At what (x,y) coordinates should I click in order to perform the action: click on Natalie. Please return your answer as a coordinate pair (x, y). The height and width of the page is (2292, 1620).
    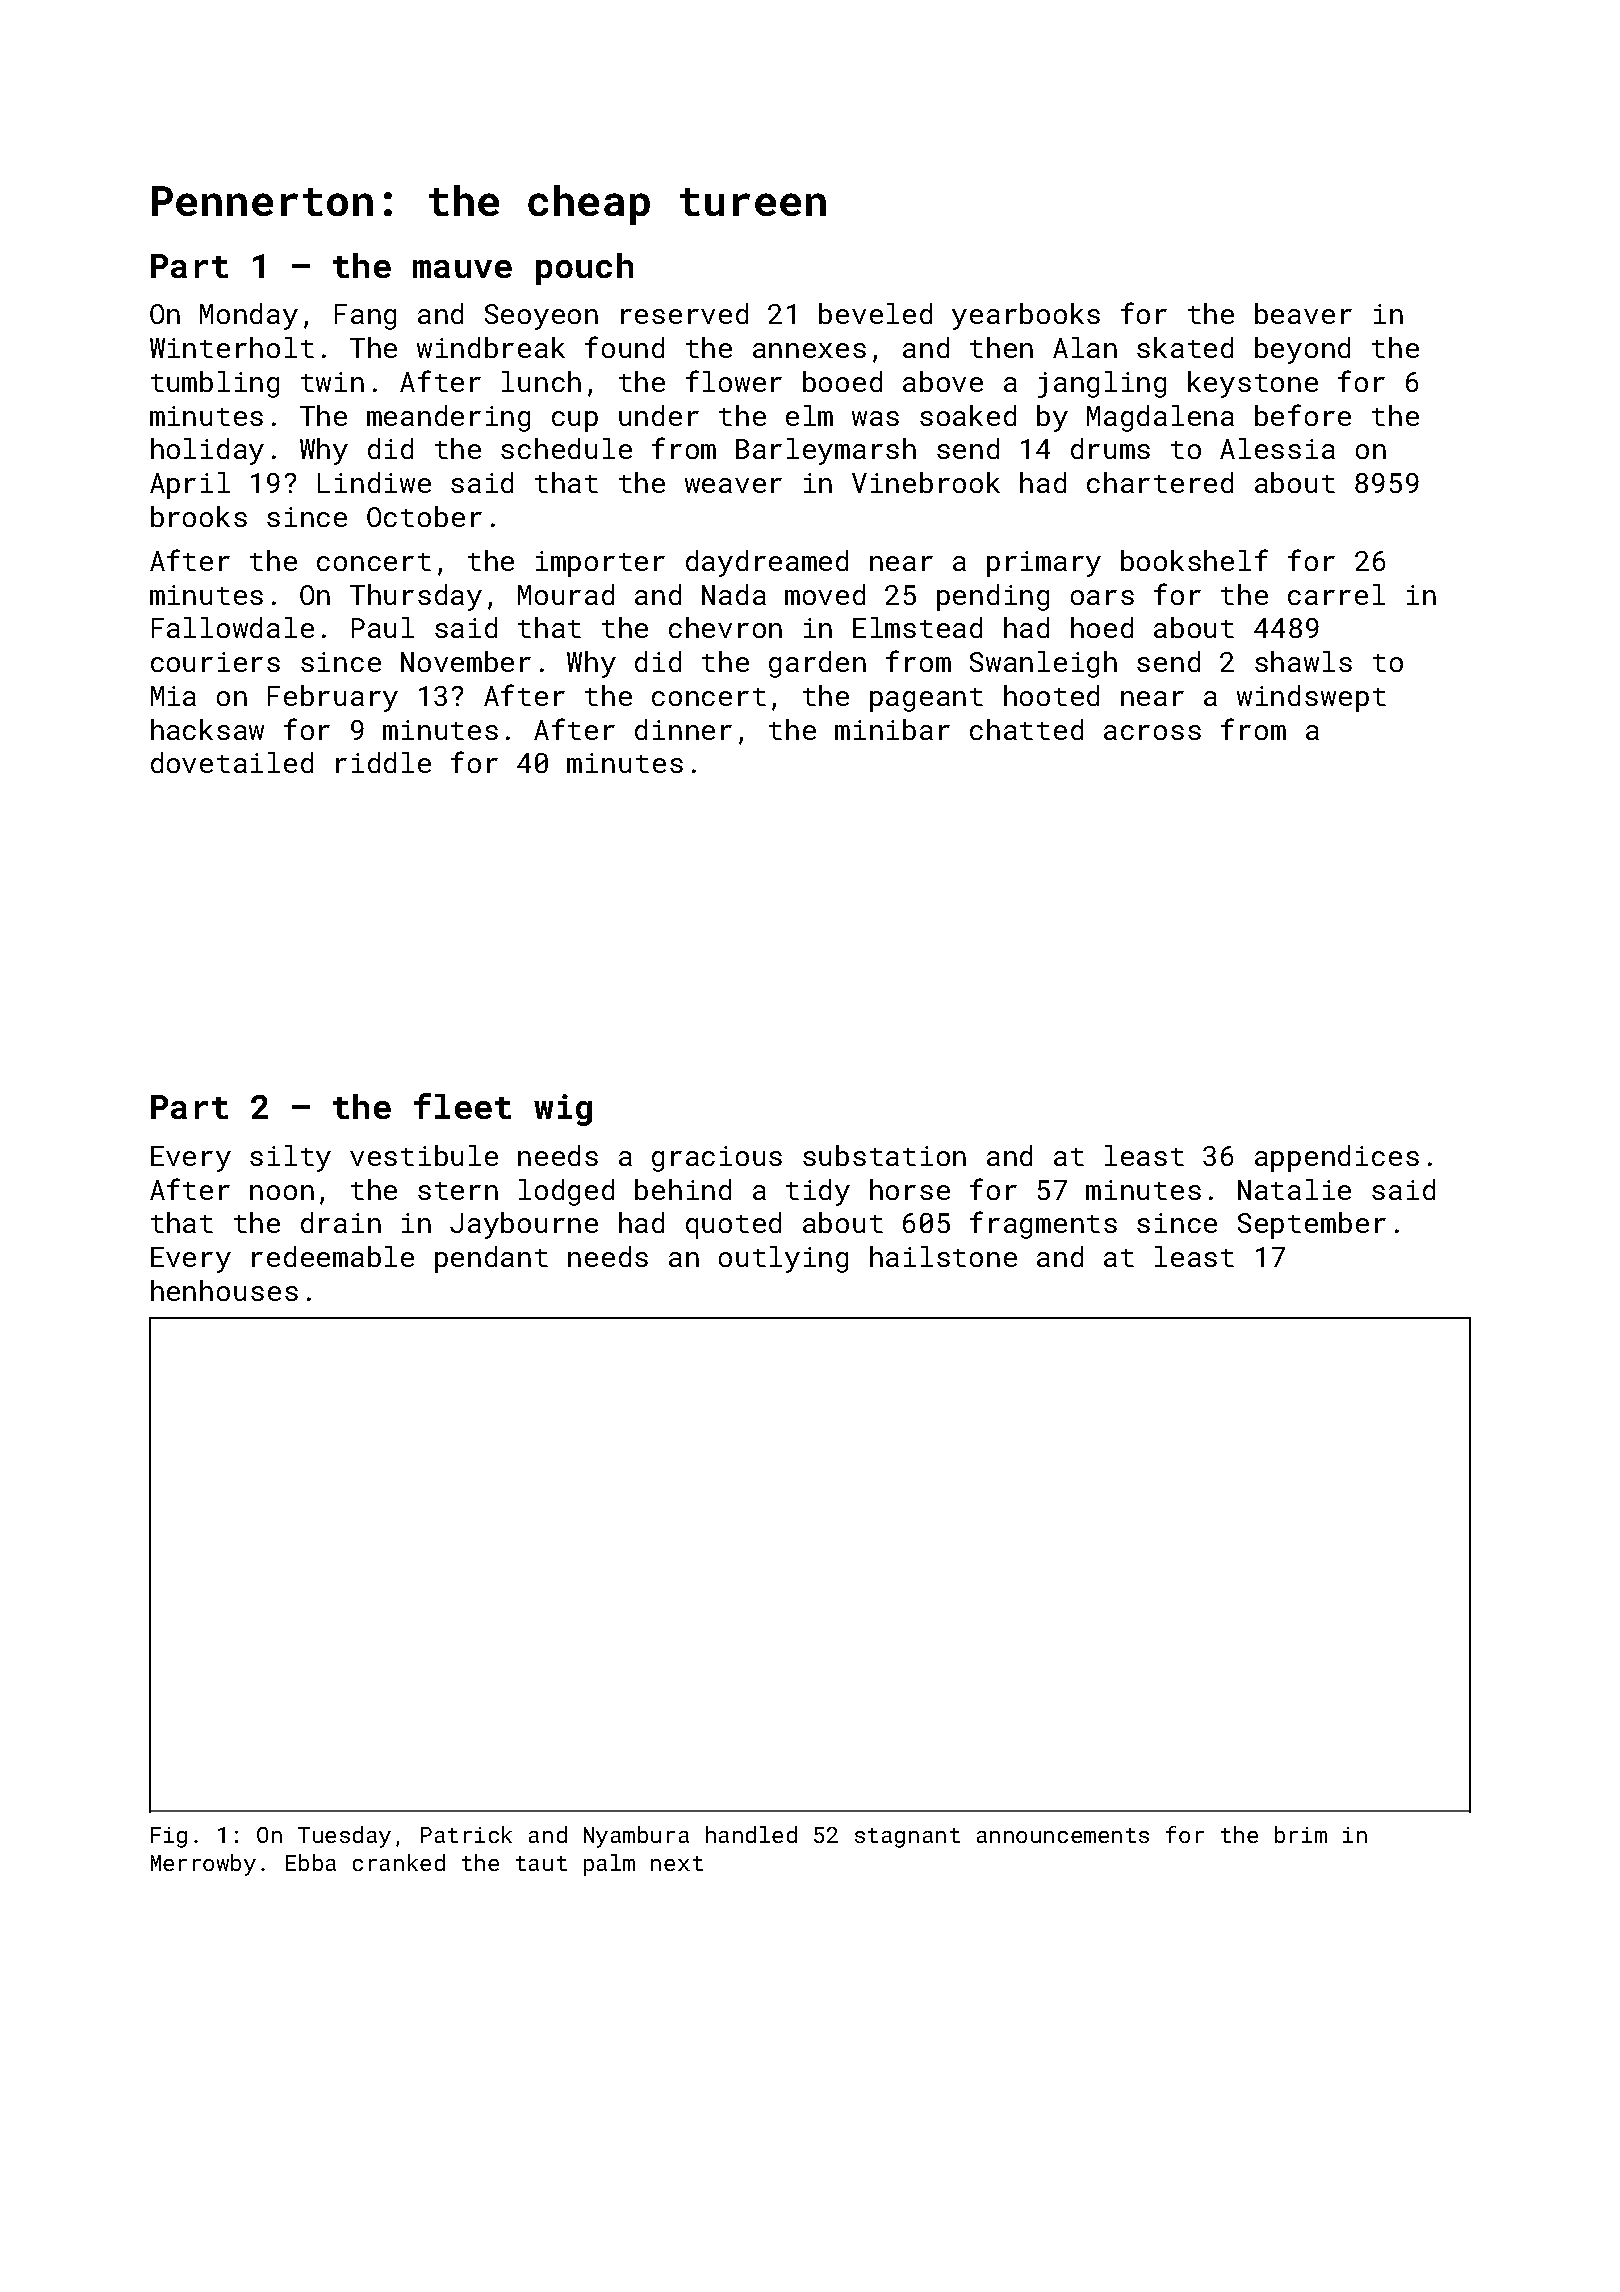
    Looking at the image, I should click on (1294, 1189).
